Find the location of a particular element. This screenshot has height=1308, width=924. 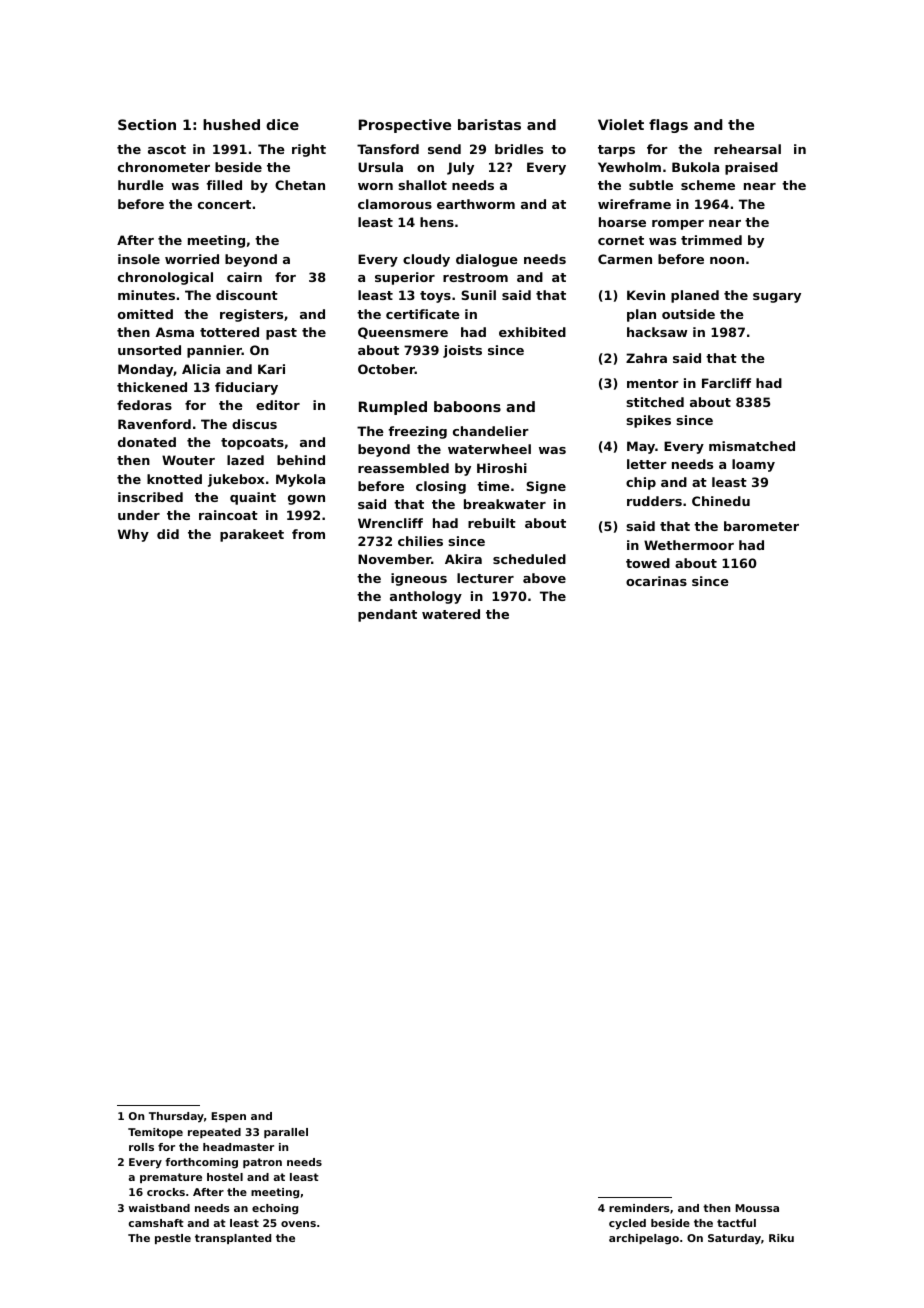

watered is located at coordinates (451, 614).
